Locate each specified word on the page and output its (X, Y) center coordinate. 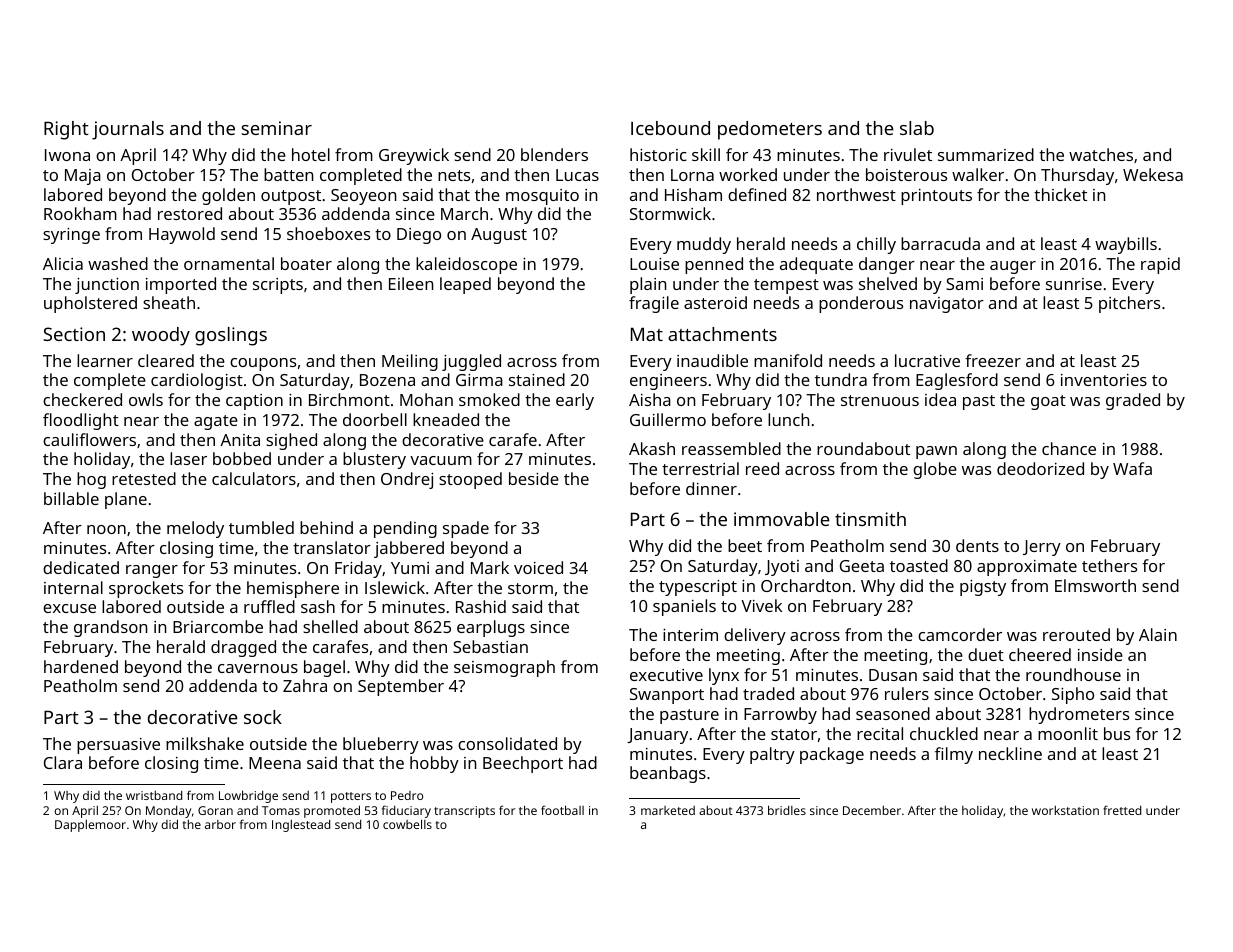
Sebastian (490, 646)
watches (1101, 154)
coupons (263, 364)
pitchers (1129, 304)
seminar (276, 128)
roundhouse (1073, 674)
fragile (654, 304)
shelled (330, 626)
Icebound (670, 128)
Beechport (523, 764)
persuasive (118, 746)
